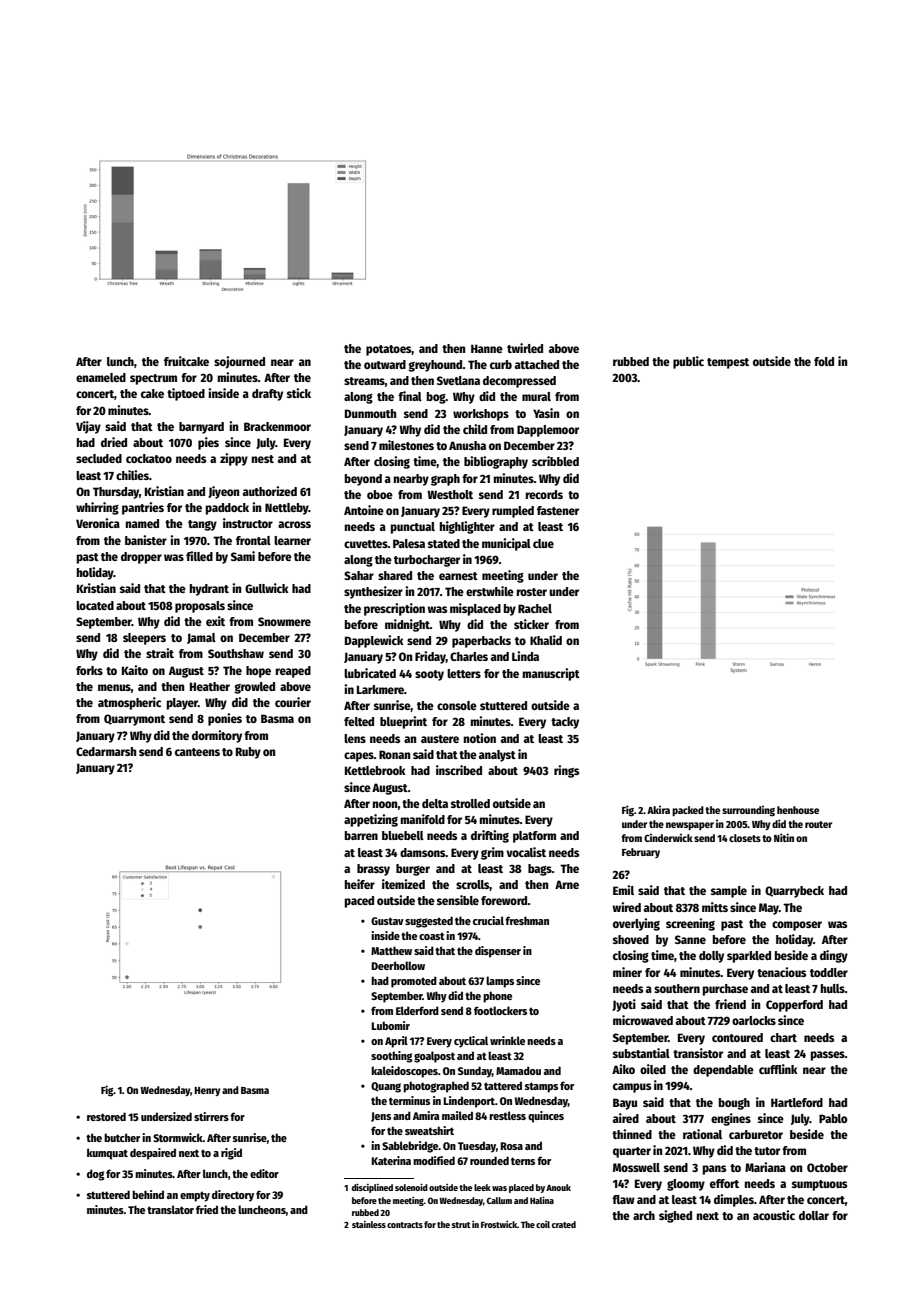  Describe the element at coordinates (406, 445) in the screenshot. I see `milestones` at that location.
